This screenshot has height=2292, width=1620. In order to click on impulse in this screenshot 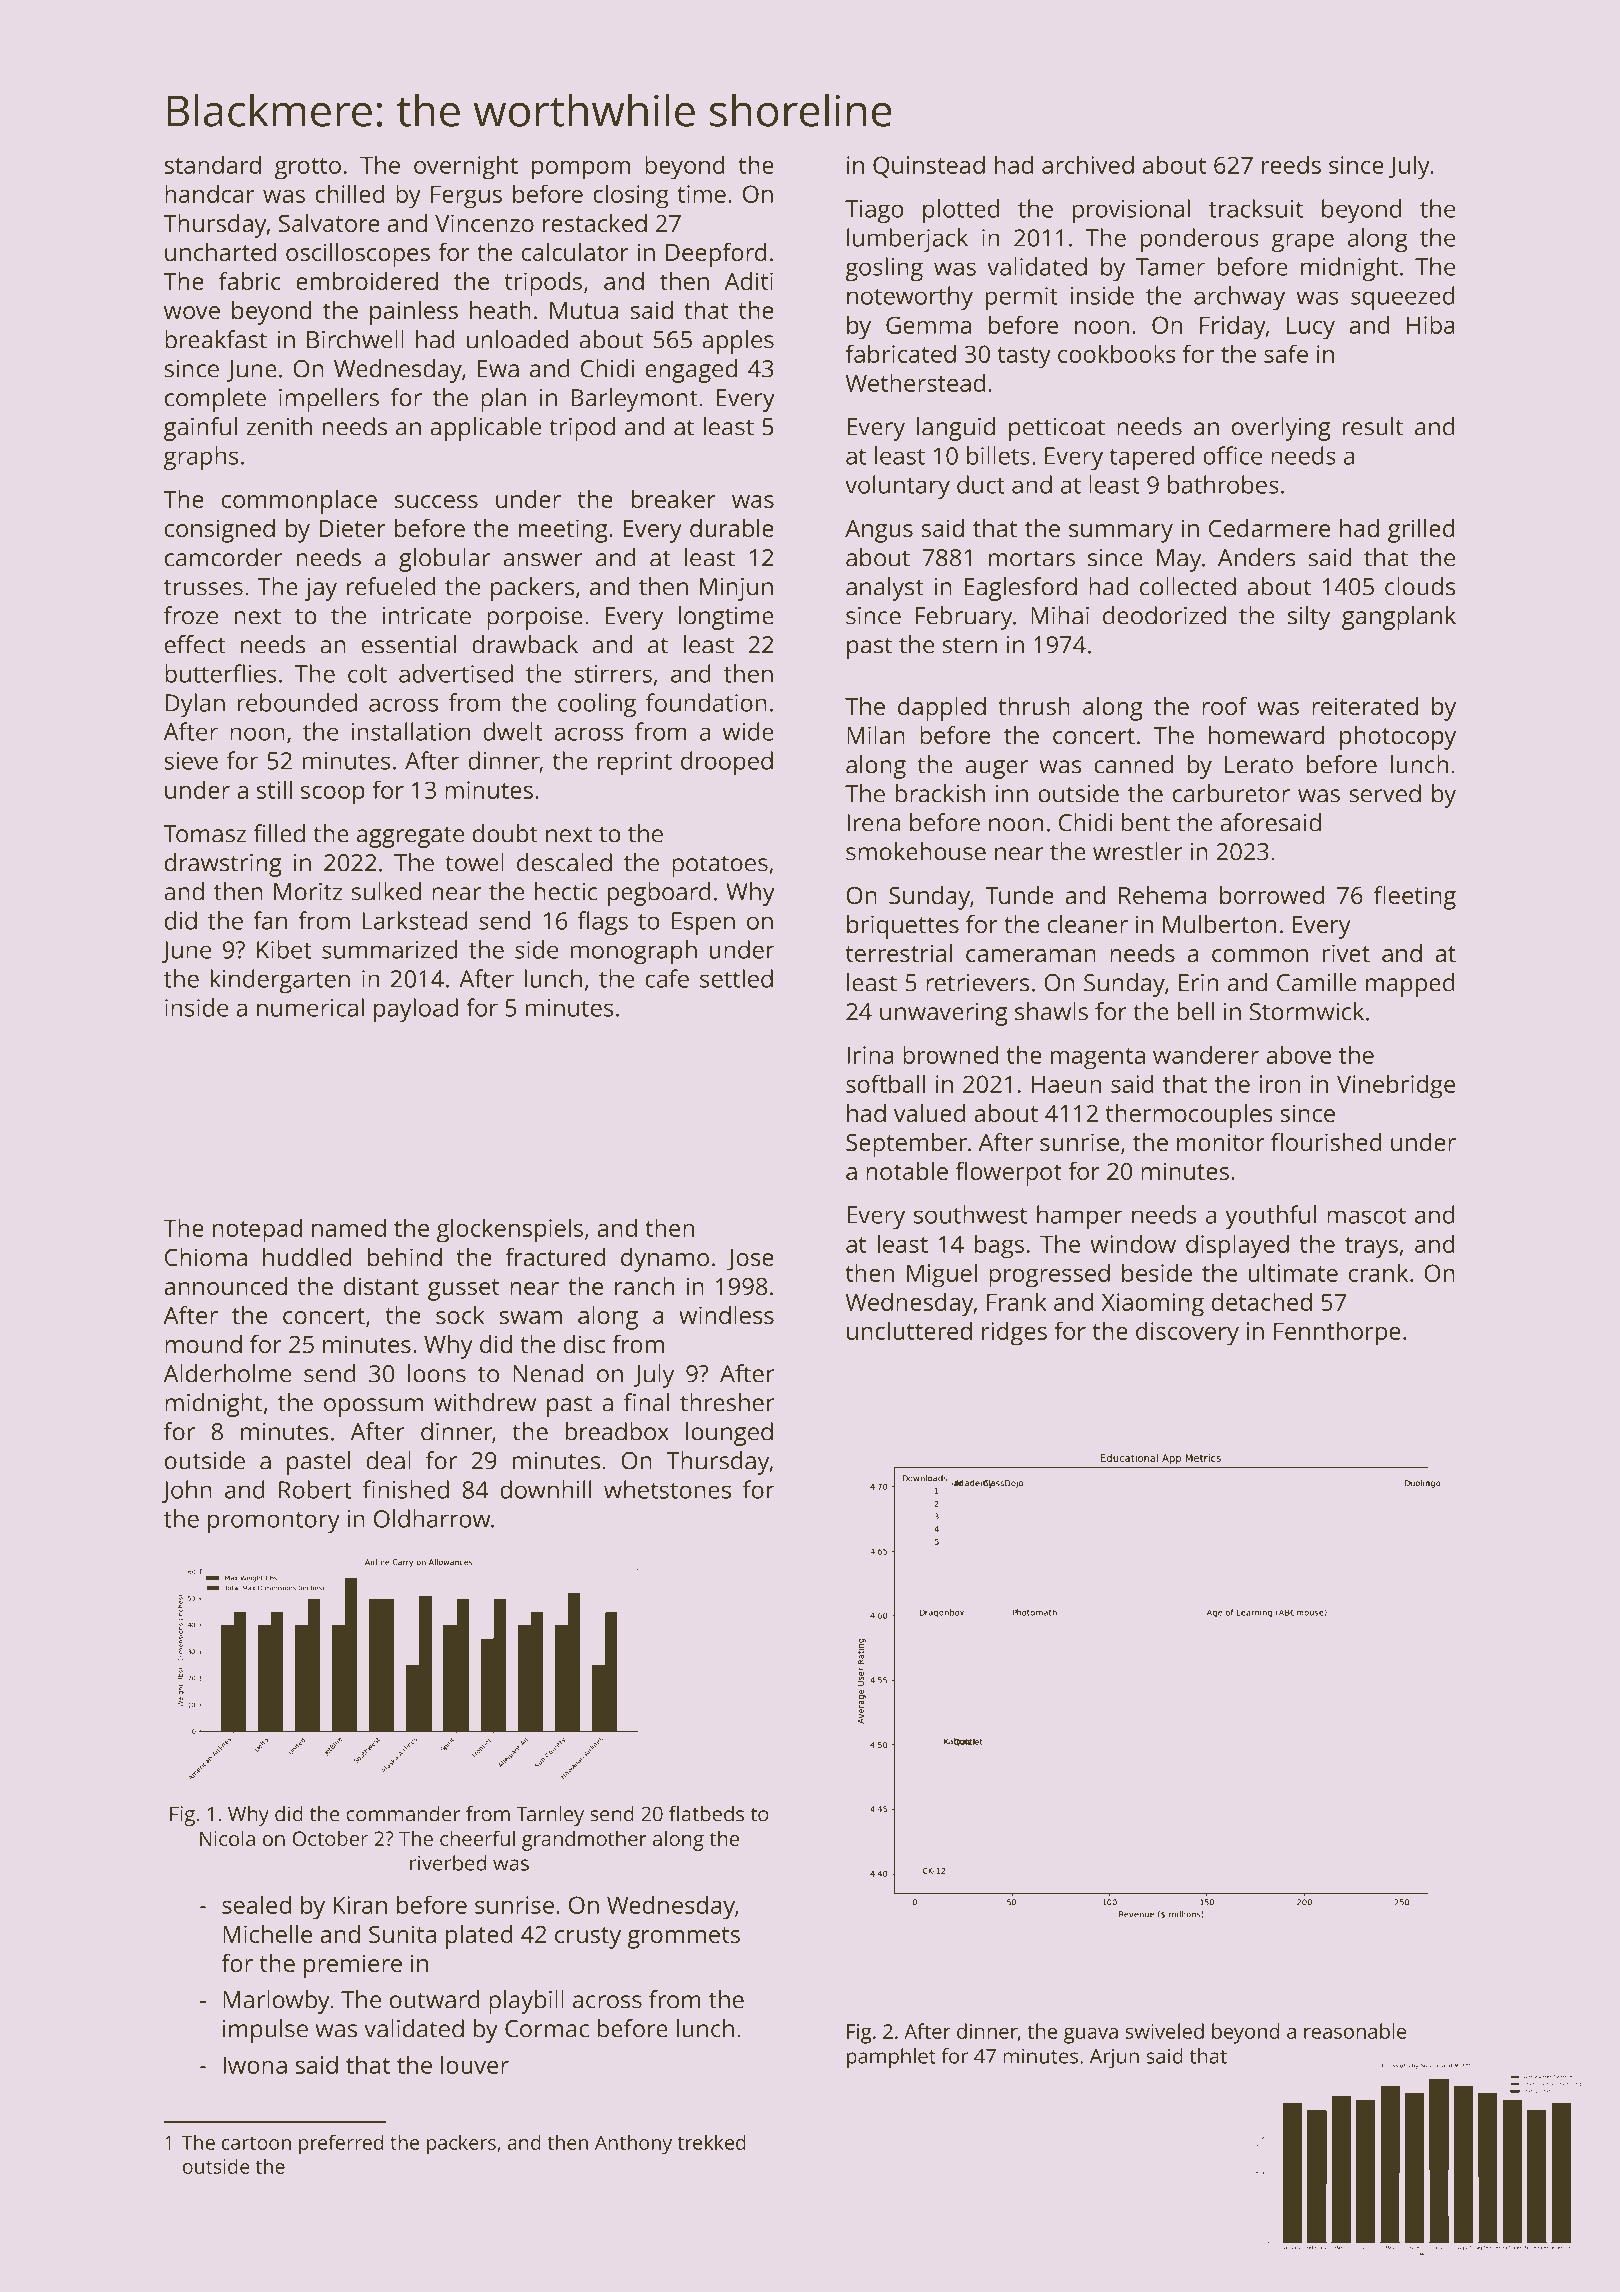, I will do `click(265, 2031)`.
